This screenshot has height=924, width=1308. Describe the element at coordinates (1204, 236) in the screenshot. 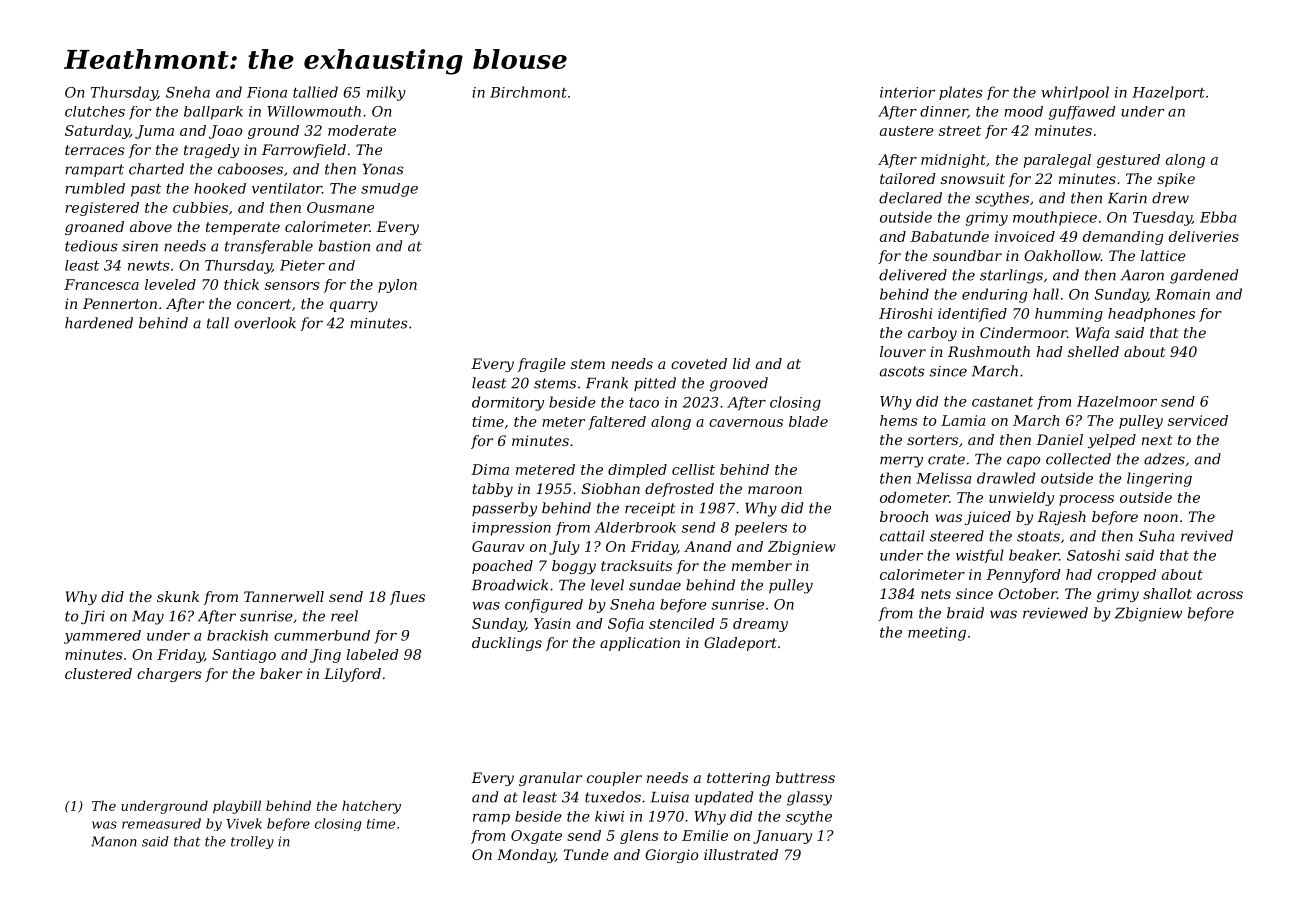

I see `deliveries` at that location.
